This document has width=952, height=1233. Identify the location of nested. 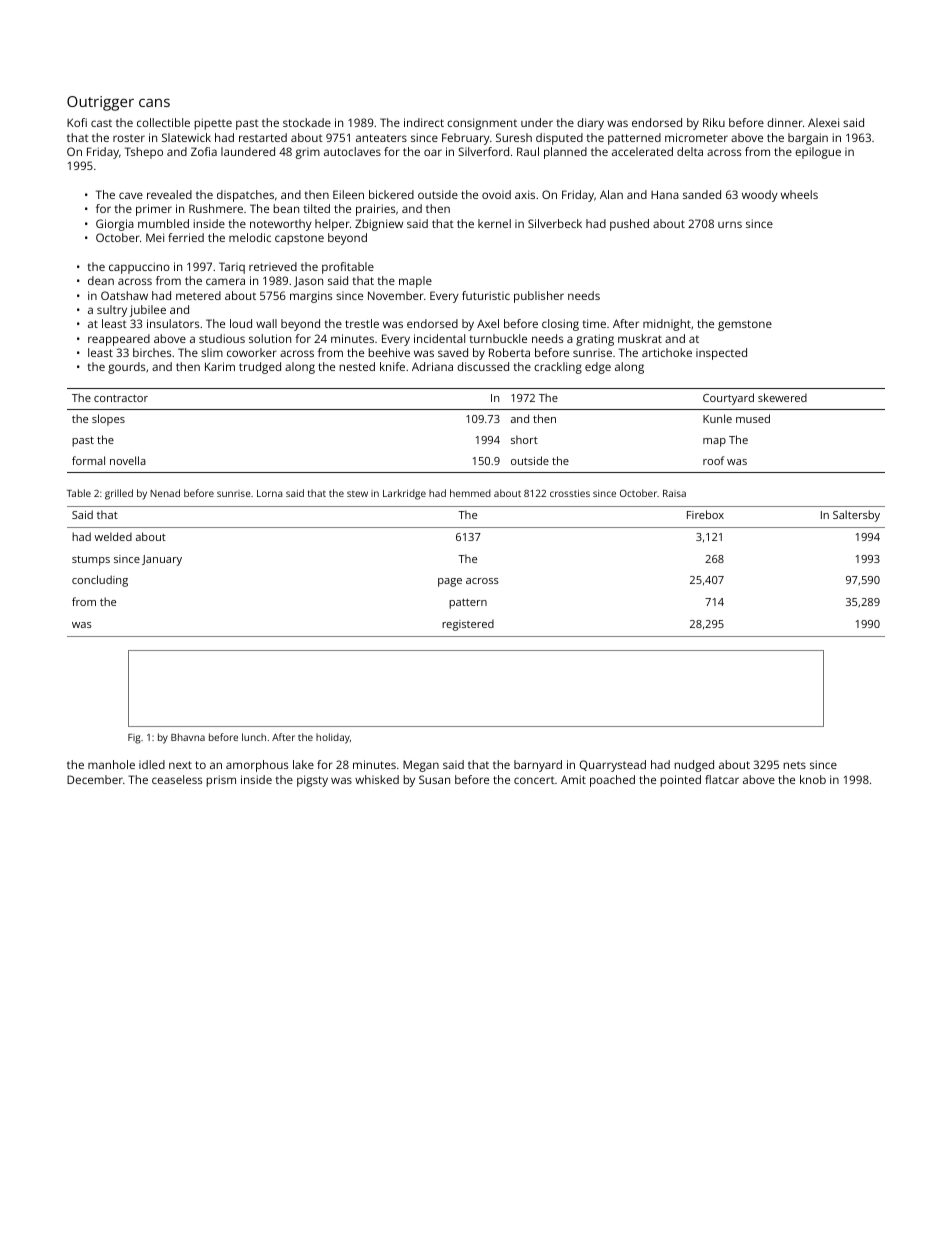
(357, 366).
